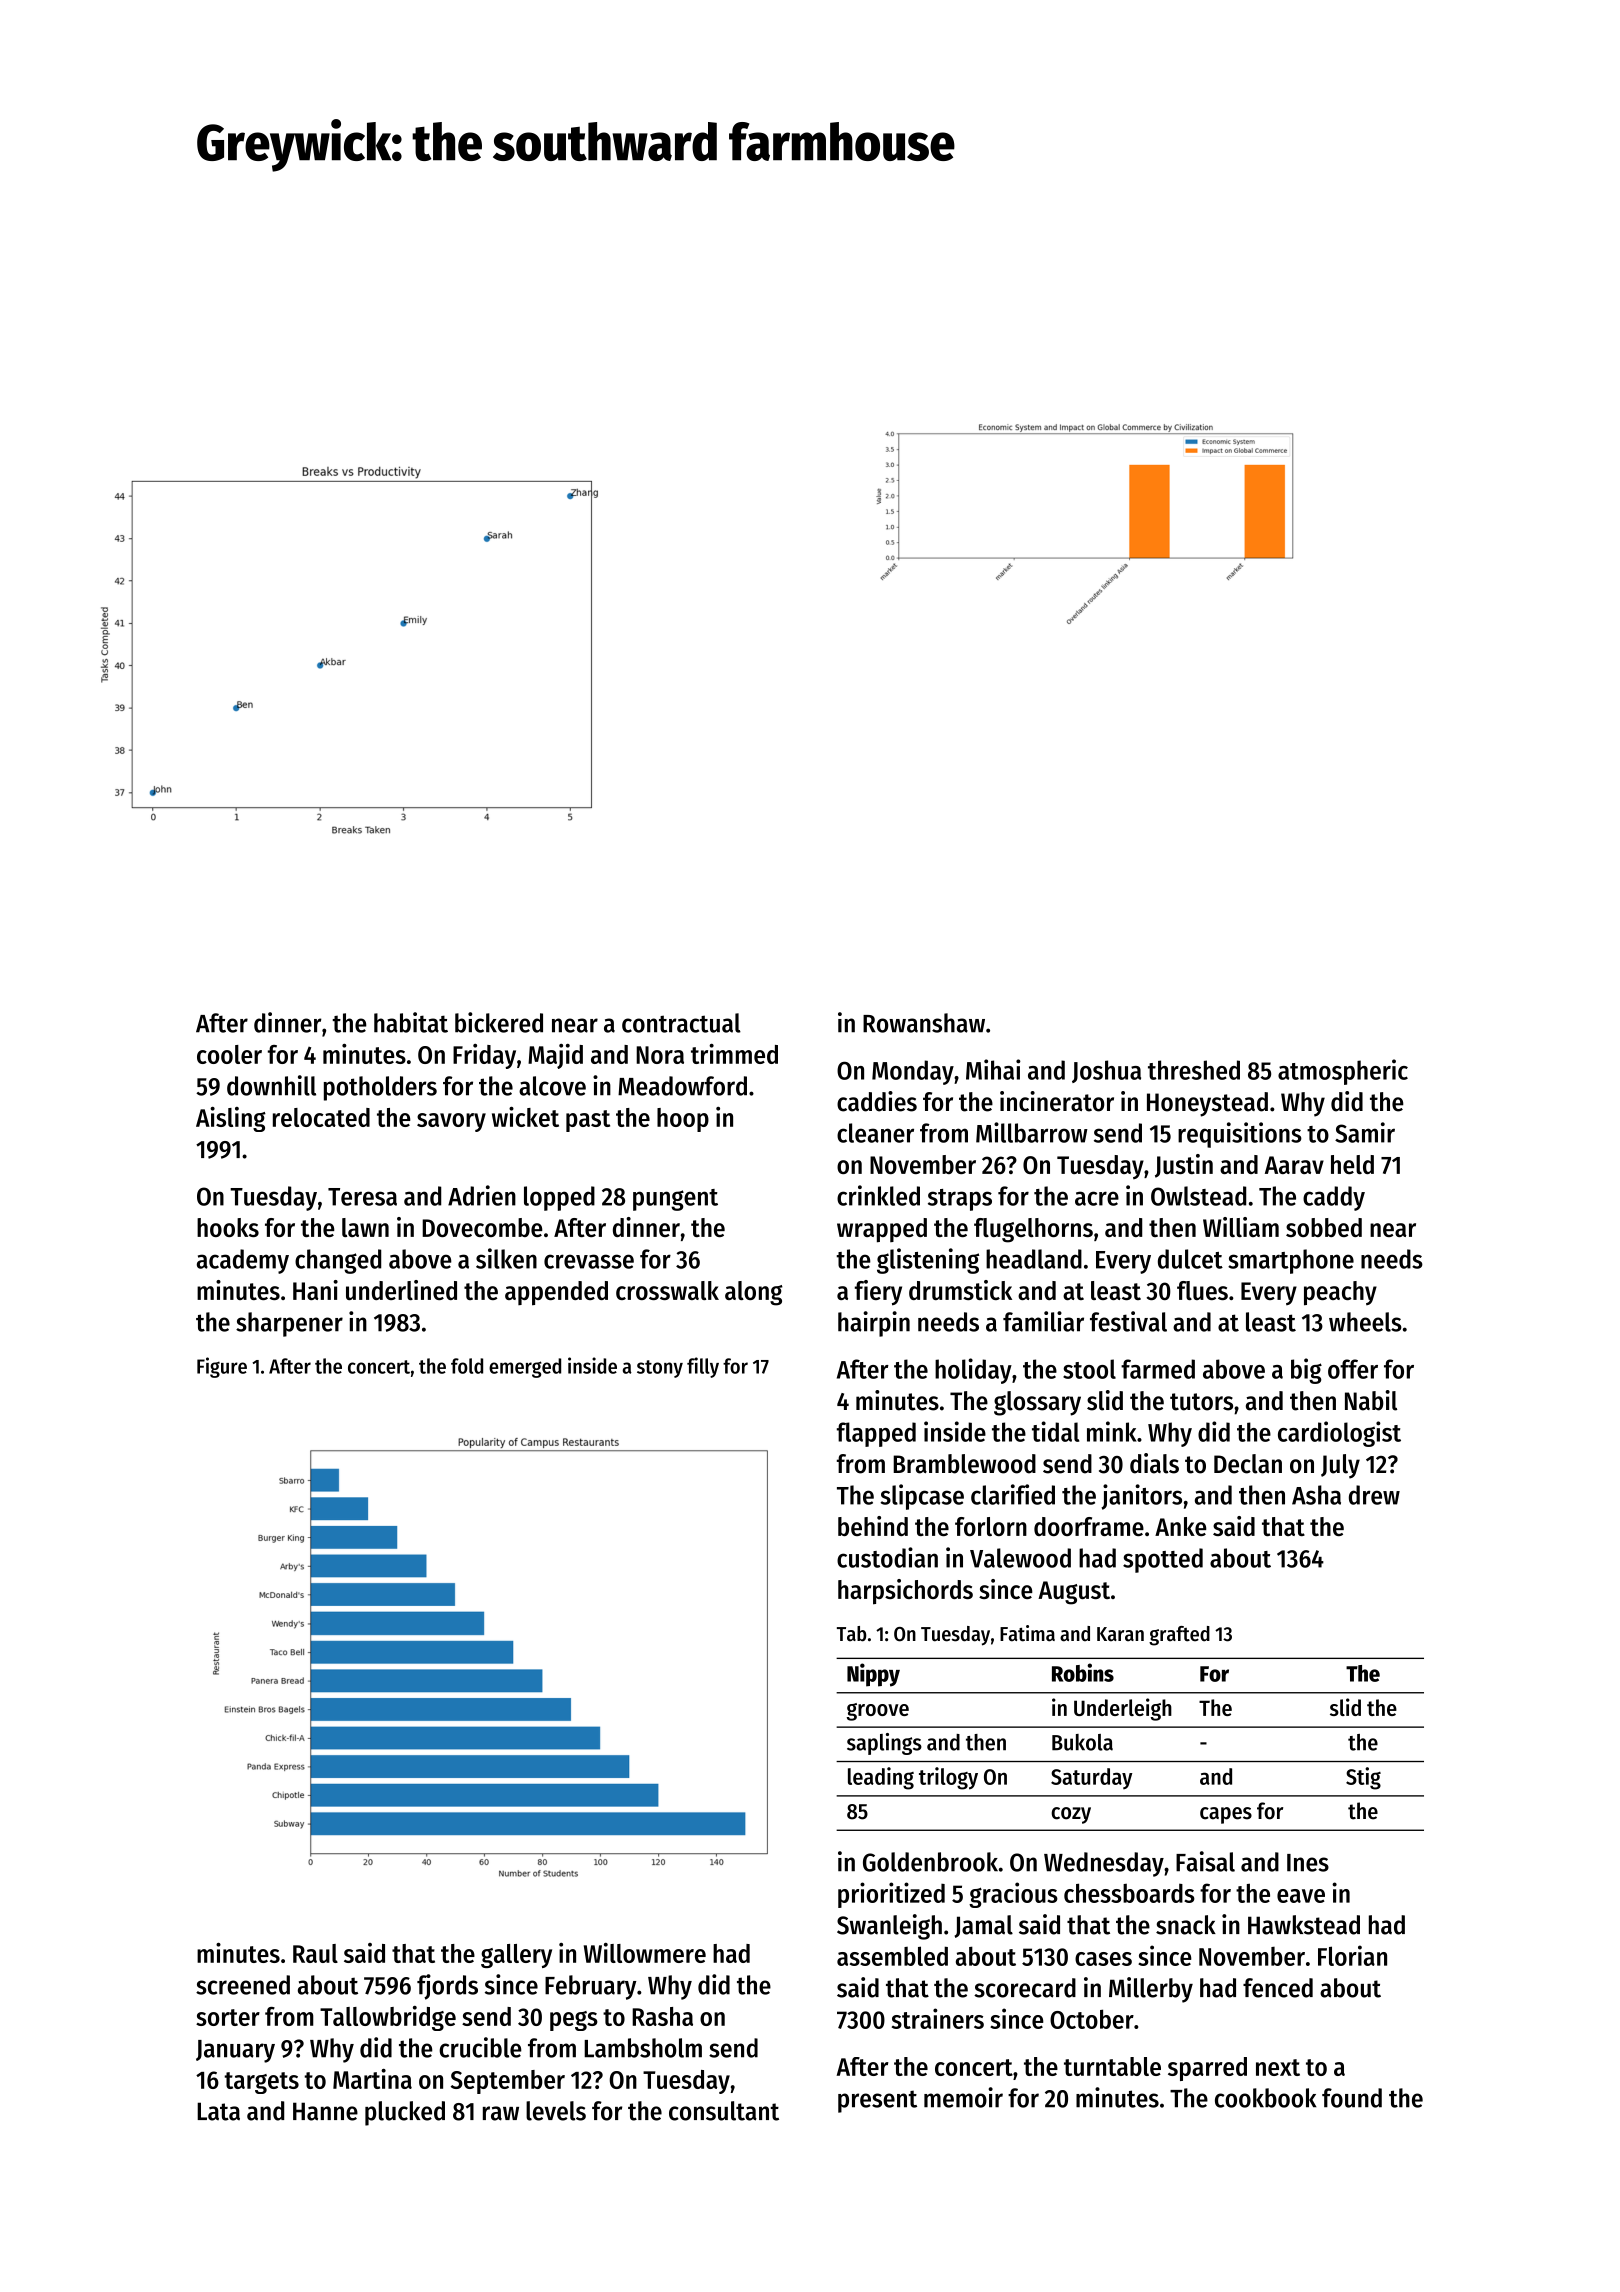 Image resolution: width=1620 pixels, height=2292 pixels. What do you see at coordinates (948, 1778) in the image?
I see `trilogy` at bounding box center [948, 1778].
